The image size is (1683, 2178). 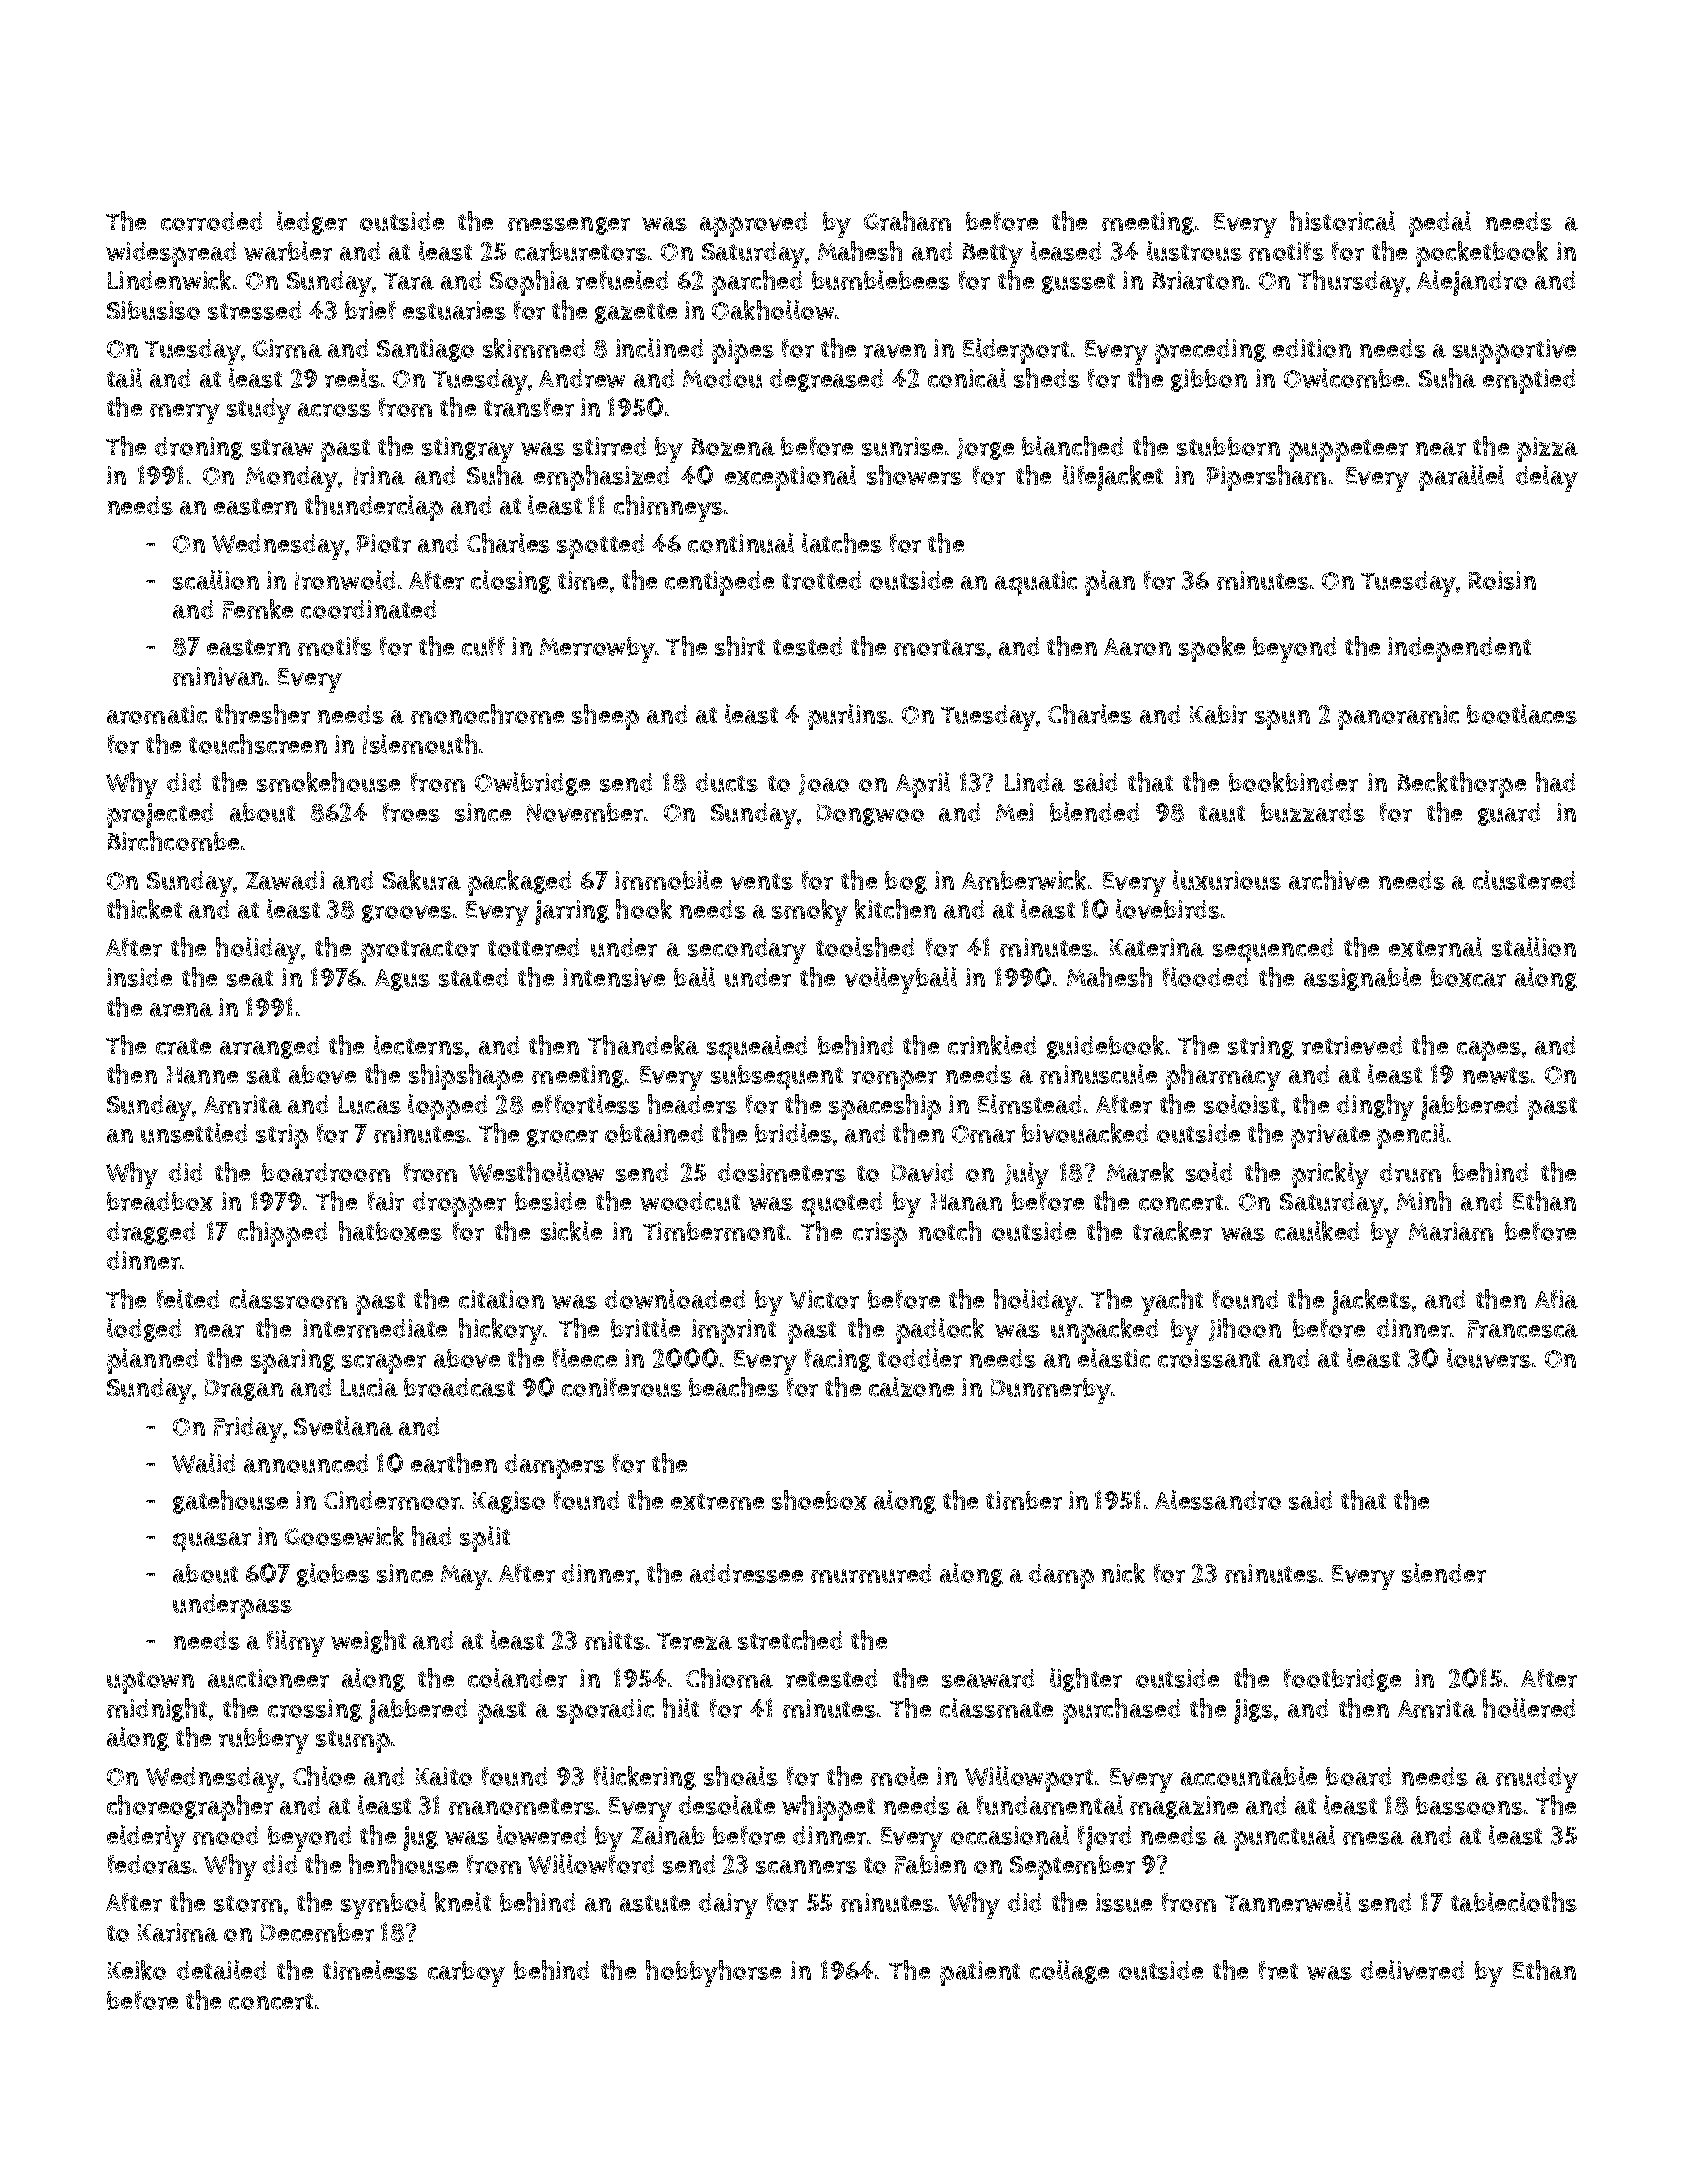 What do you see at coordinates (609, 446) in the screenshot?
I see `stirred` at bounding box center [609, 446].
